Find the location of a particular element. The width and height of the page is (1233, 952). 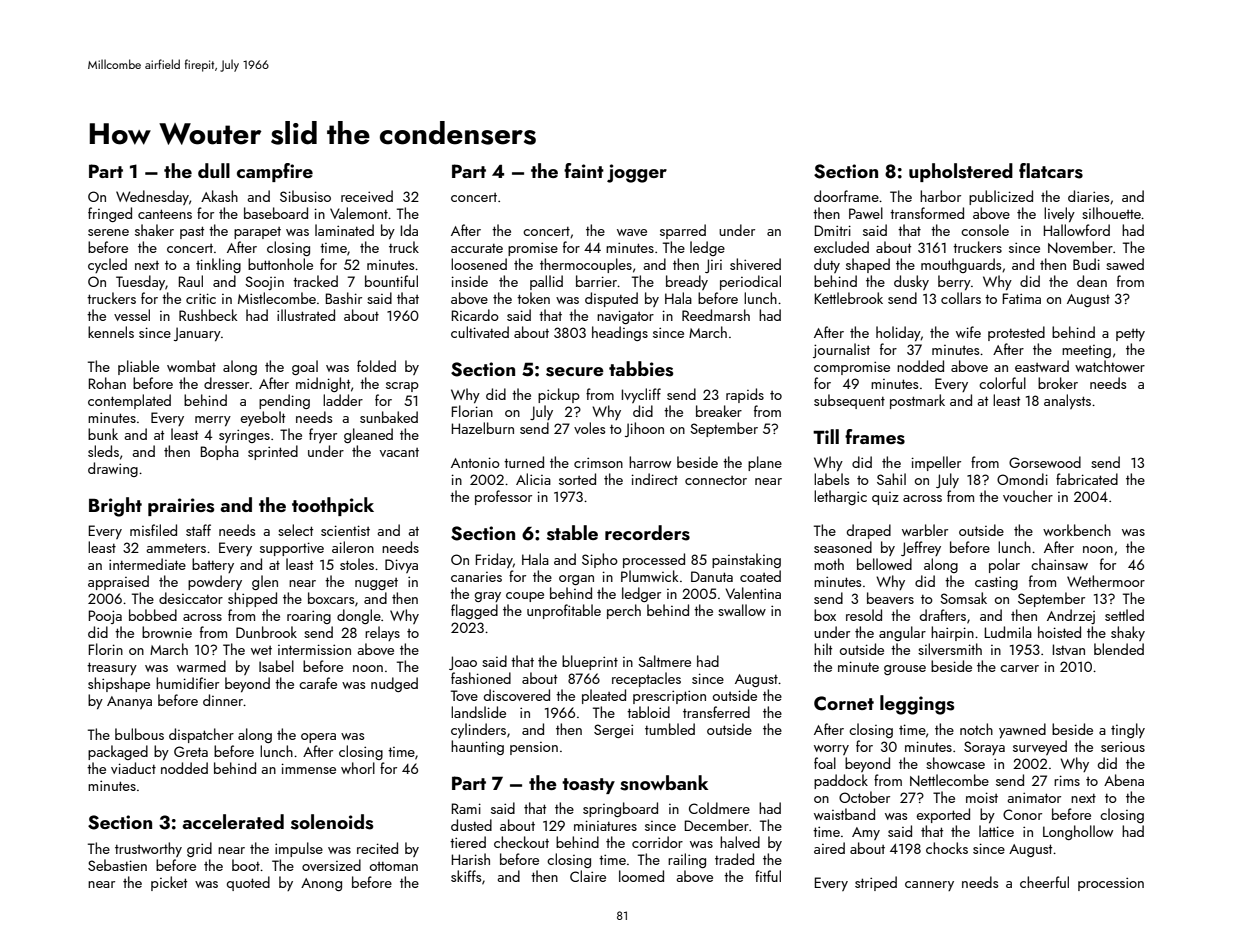

frames is located at coordinates (875, 437).
